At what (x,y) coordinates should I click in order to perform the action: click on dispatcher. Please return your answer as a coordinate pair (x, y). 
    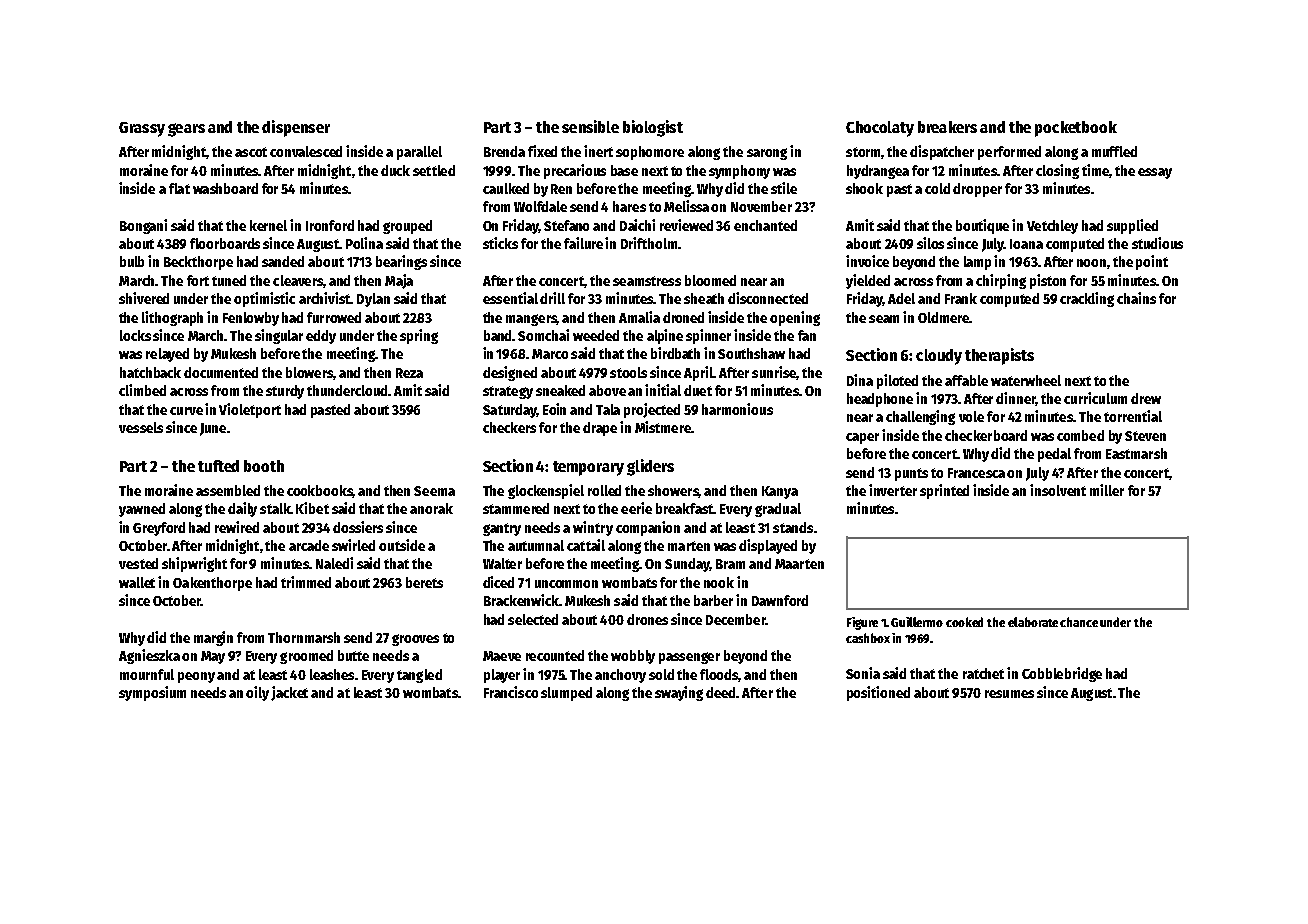
    Looking at the image, I should click on (942, 152).
